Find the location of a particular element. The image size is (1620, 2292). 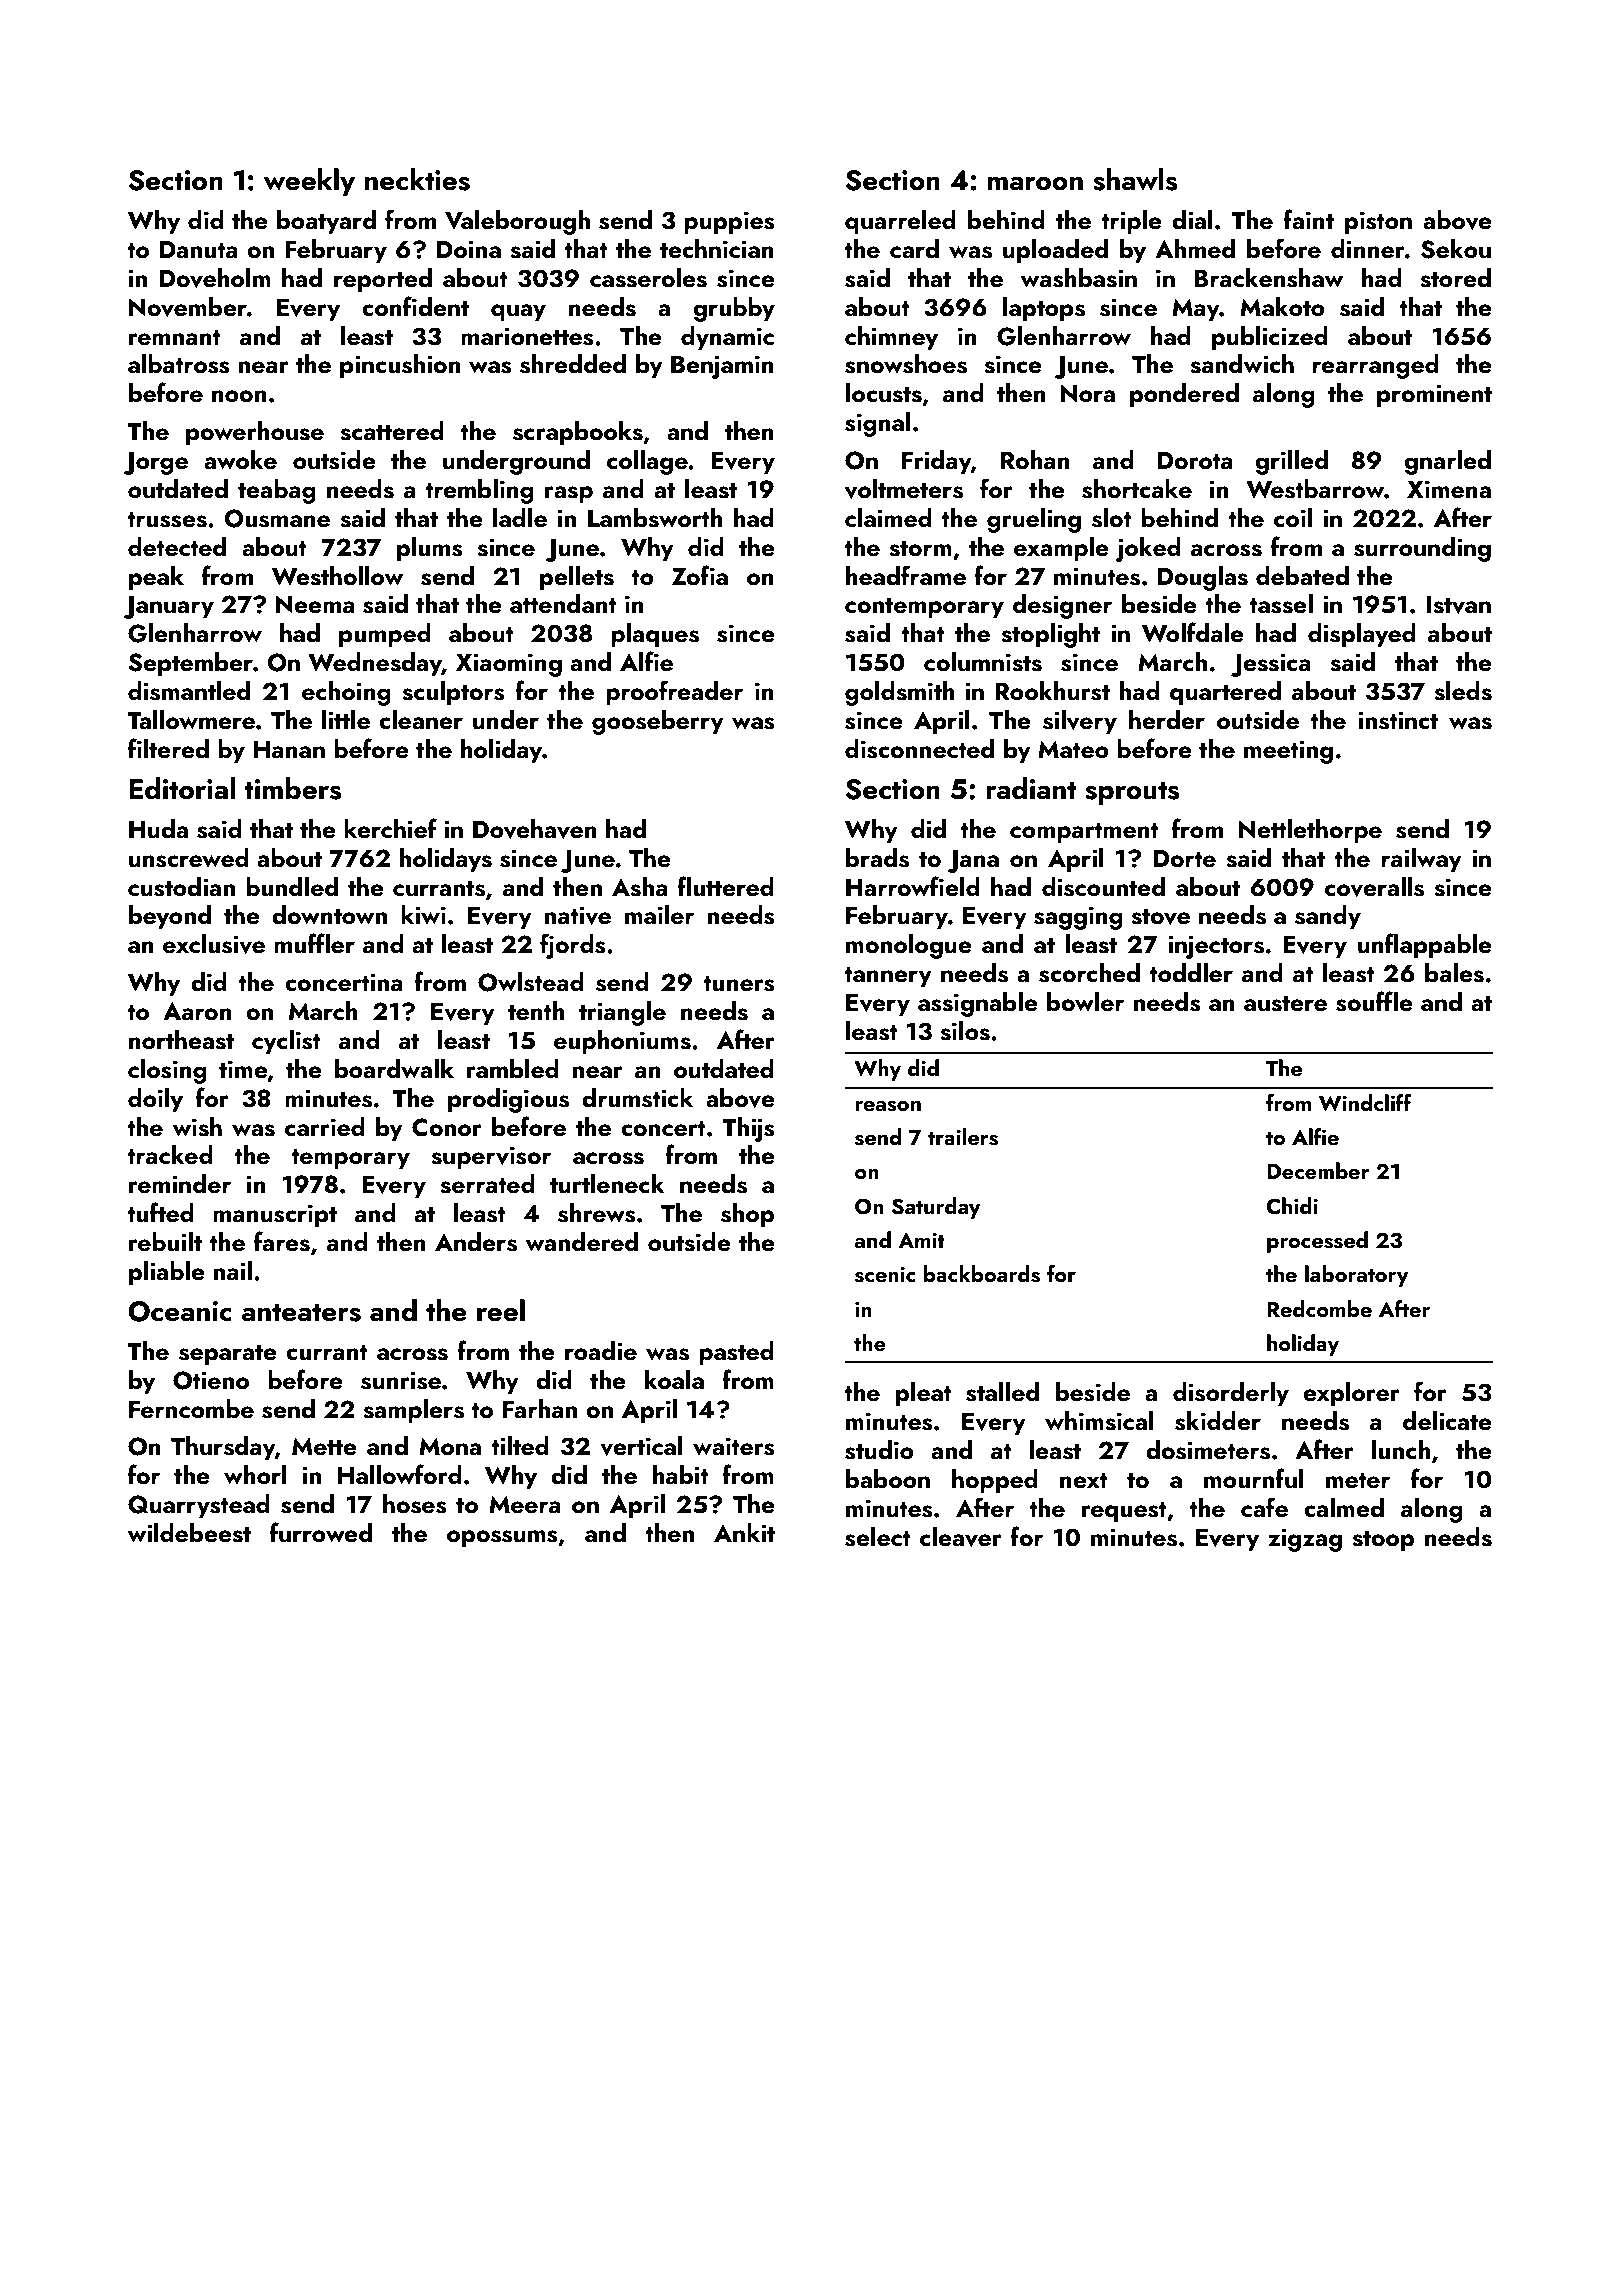

closing is located at coordinates (167, 1071).
